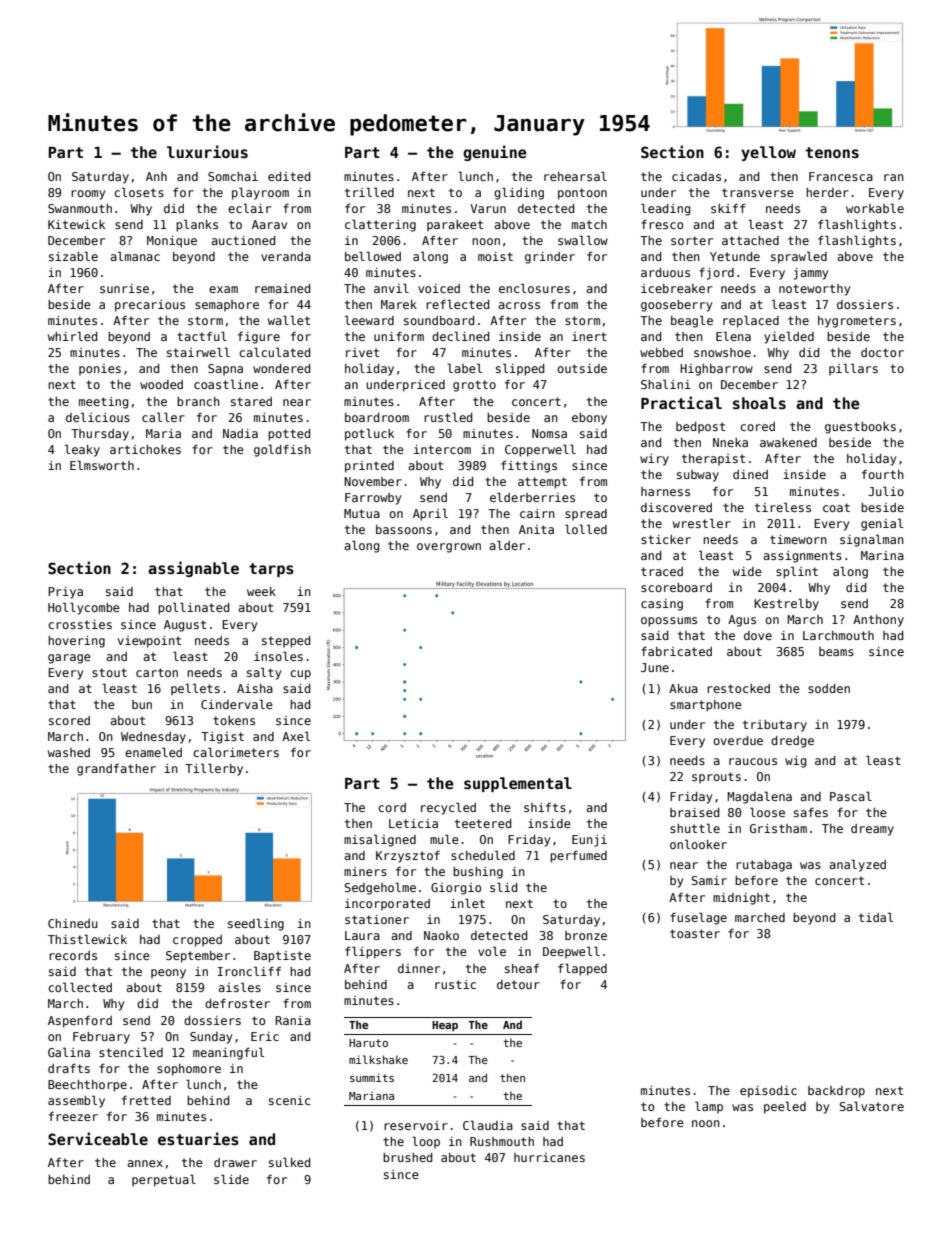 This screenshot has width=952, height=1233. I want to click on intercom, so click(442, 449).
